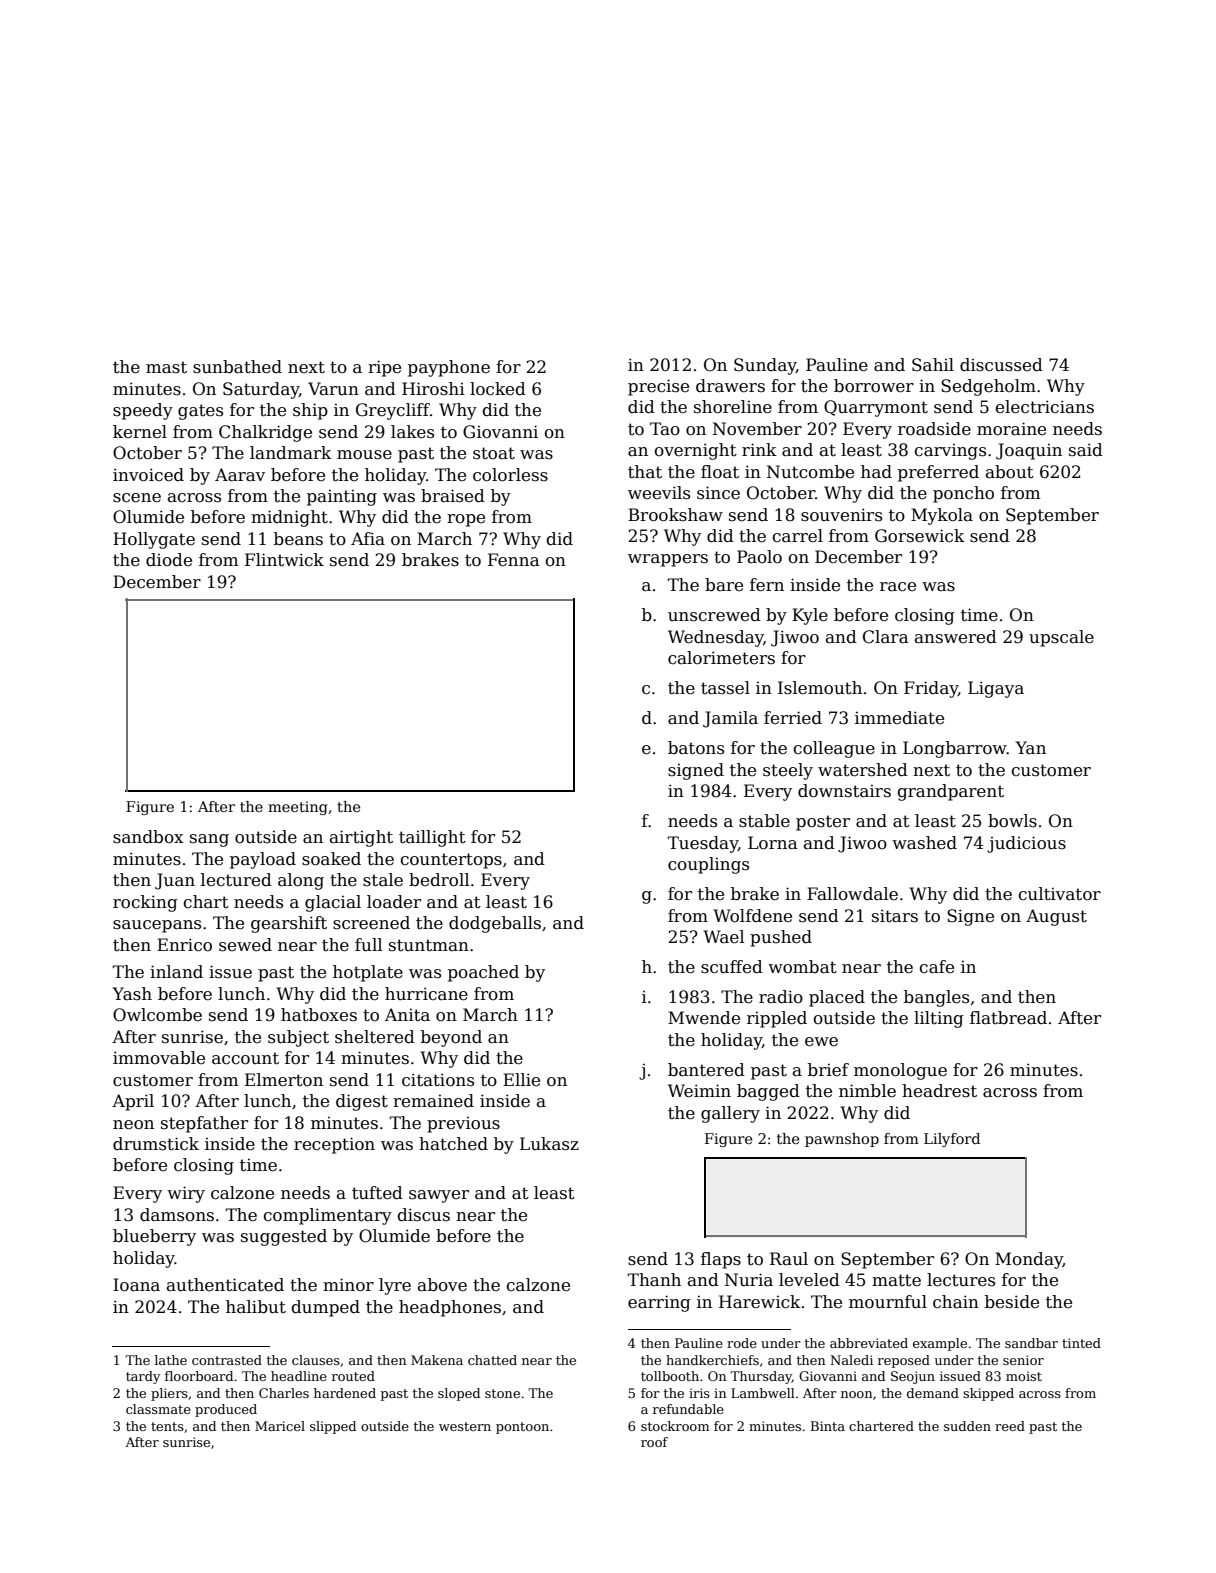 This screenshot has height=1573, width=1216. What do you see at coordinates (967, 1426) in the screenshot?
I see `sudden` at bounding box center [967, 1426].
